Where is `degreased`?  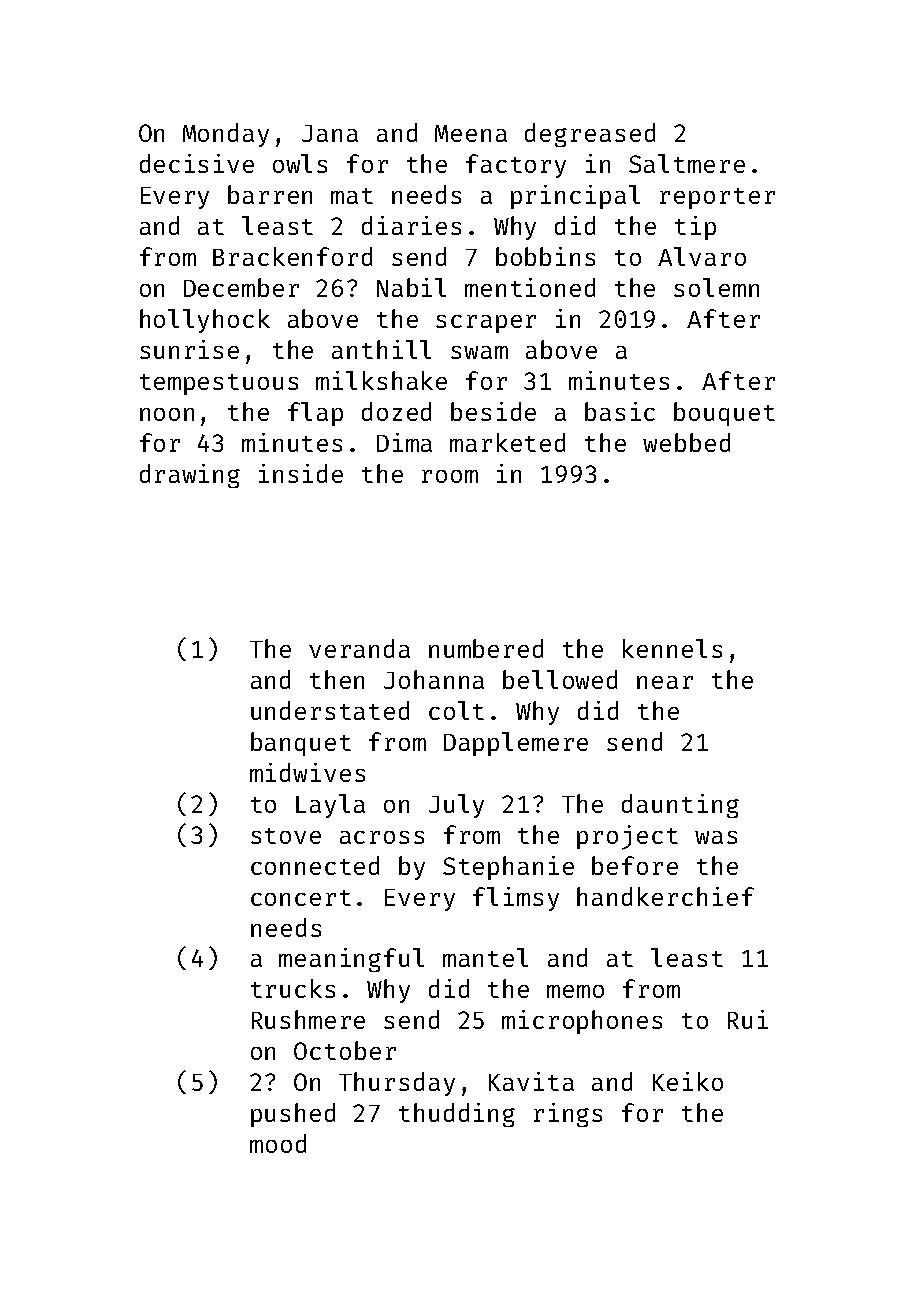 degreased is located at coordinates (590, 135).
